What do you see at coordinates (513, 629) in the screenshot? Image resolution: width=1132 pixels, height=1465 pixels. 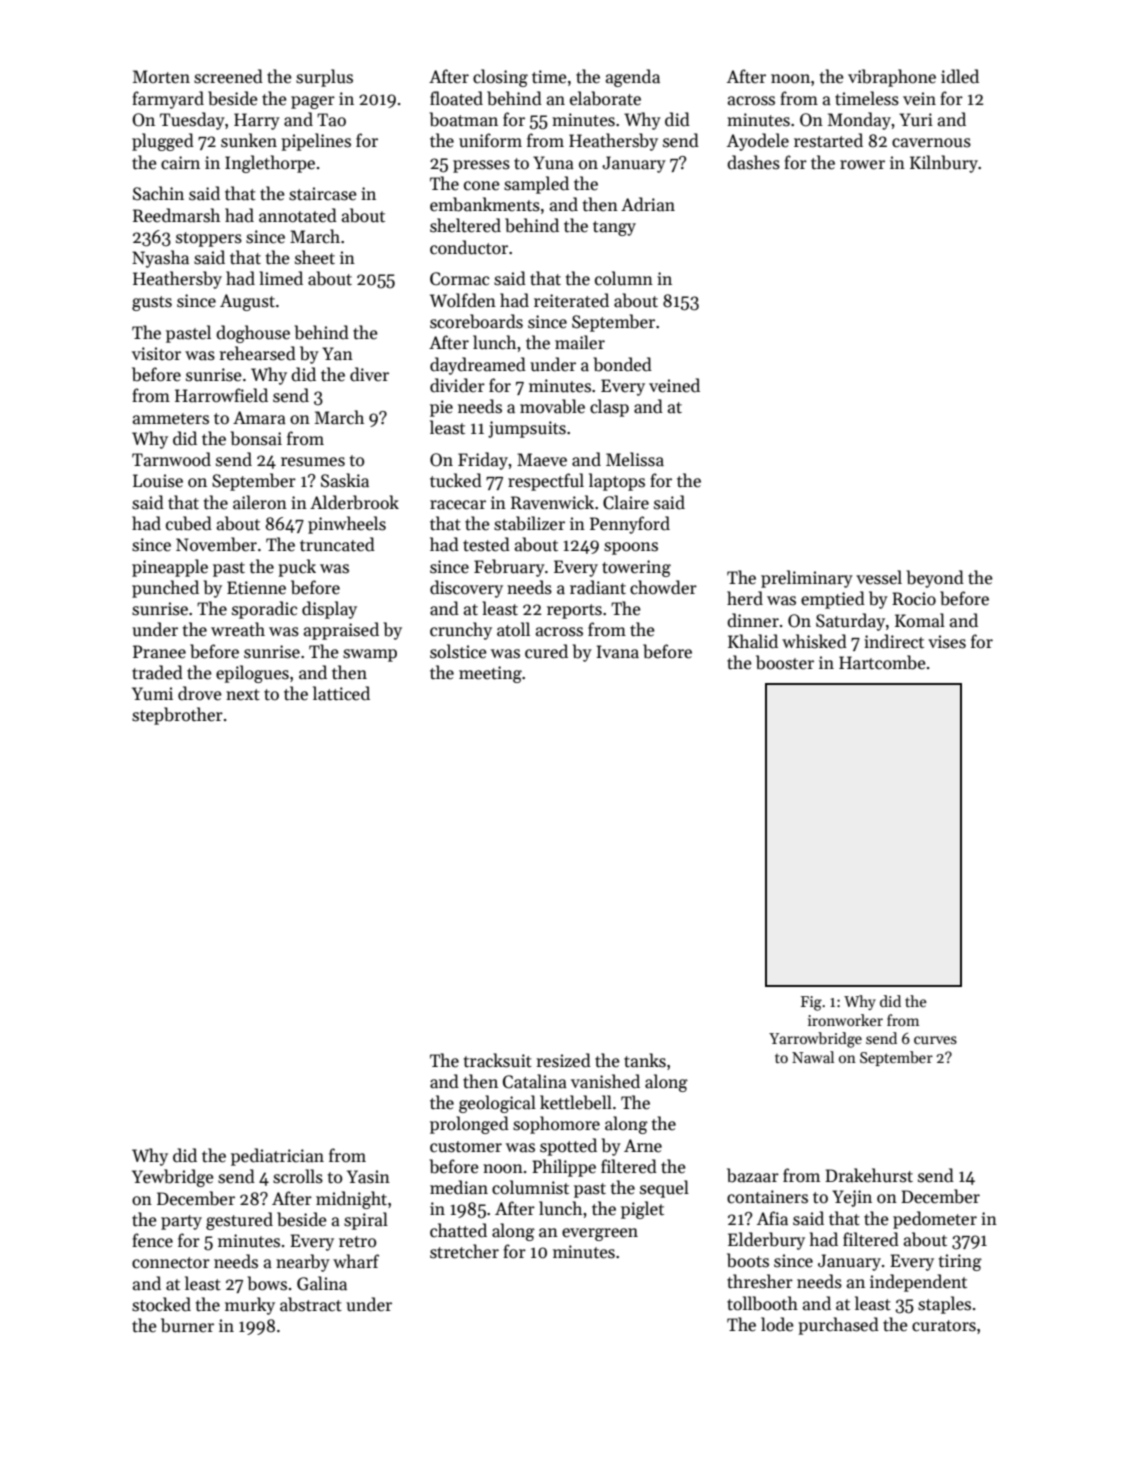 I see `atoll` at bounding box center [513, 629].
